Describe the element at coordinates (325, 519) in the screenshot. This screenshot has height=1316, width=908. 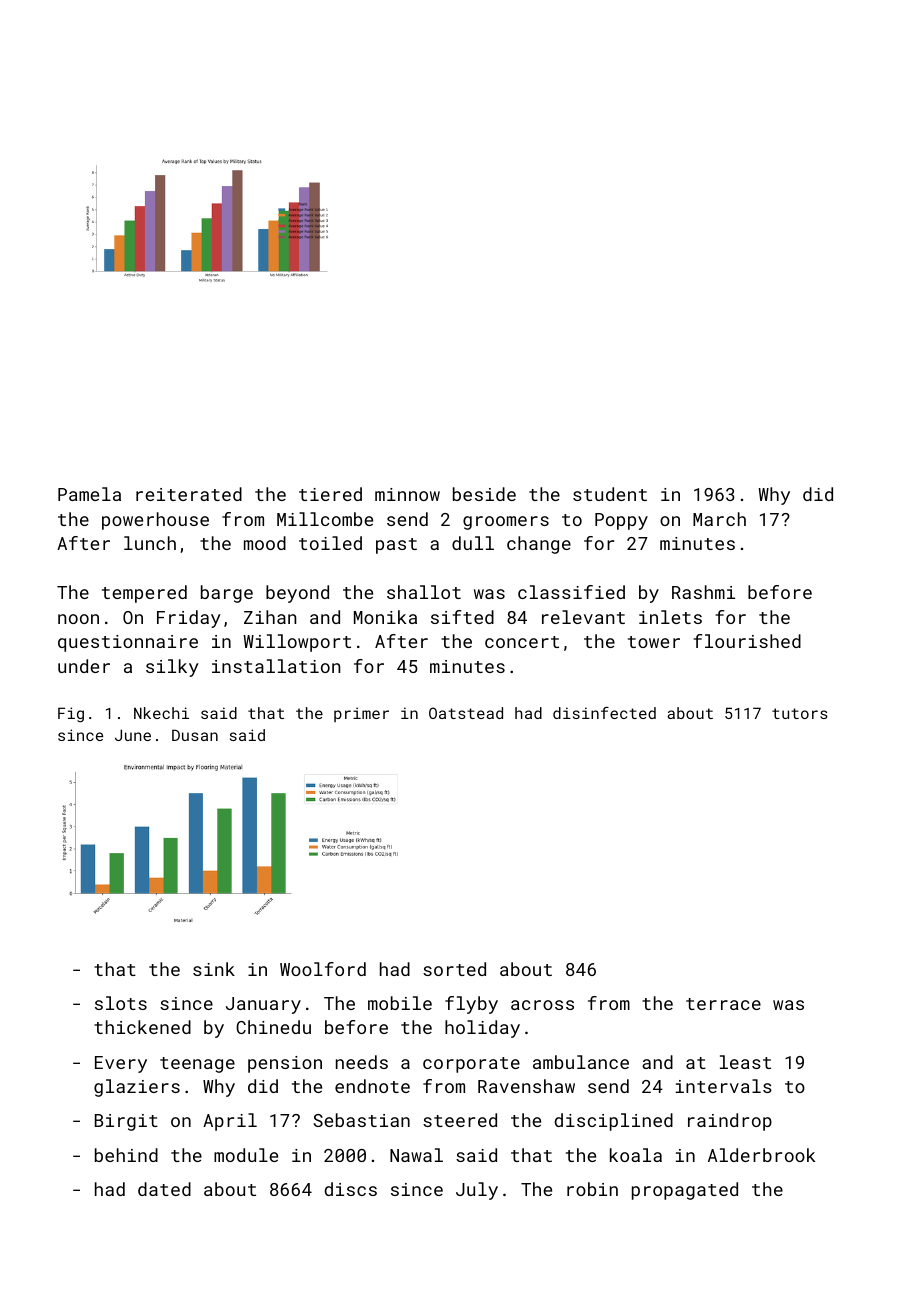
I see `Millcombe` at that location.
